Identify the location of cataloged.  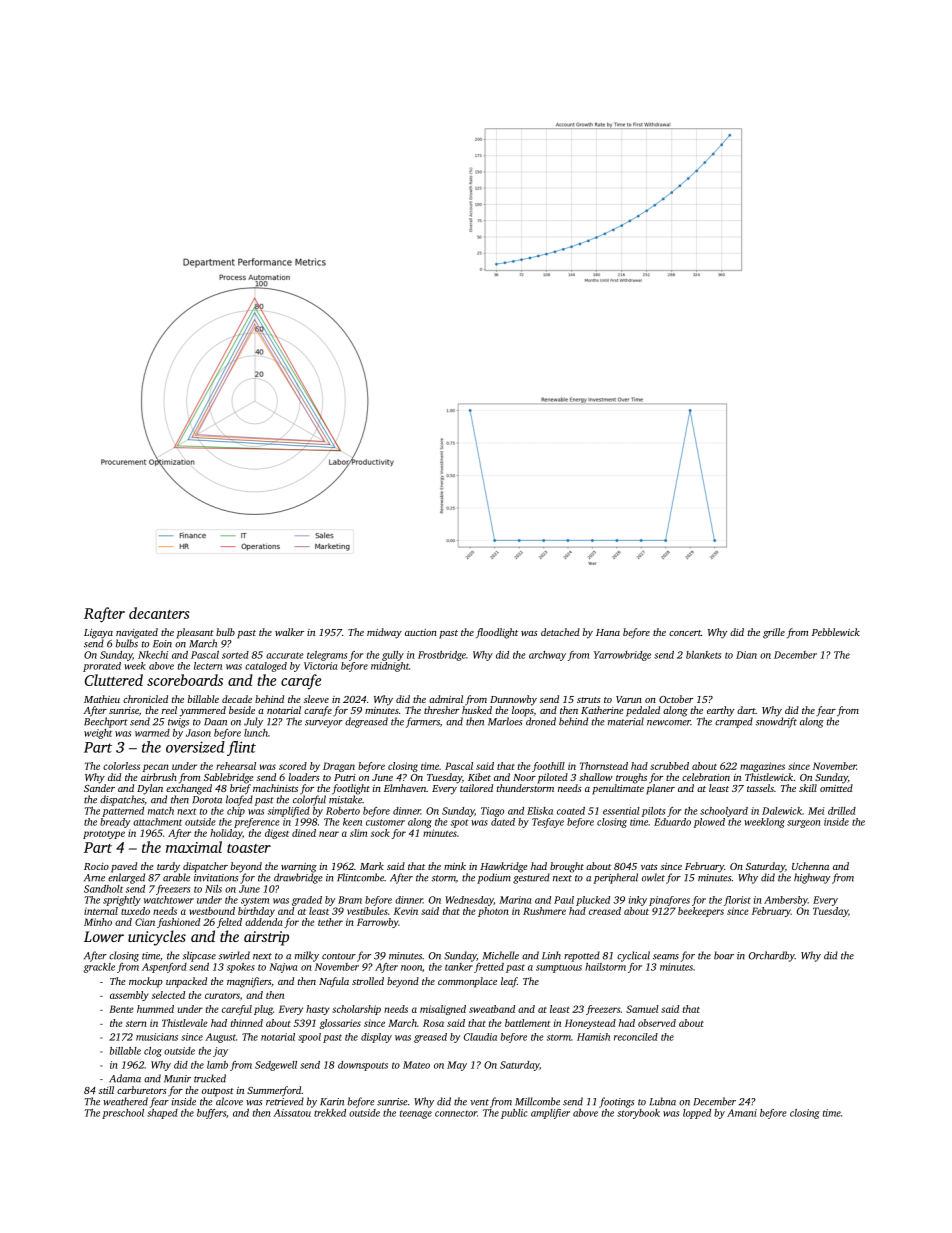
(266, 667).
